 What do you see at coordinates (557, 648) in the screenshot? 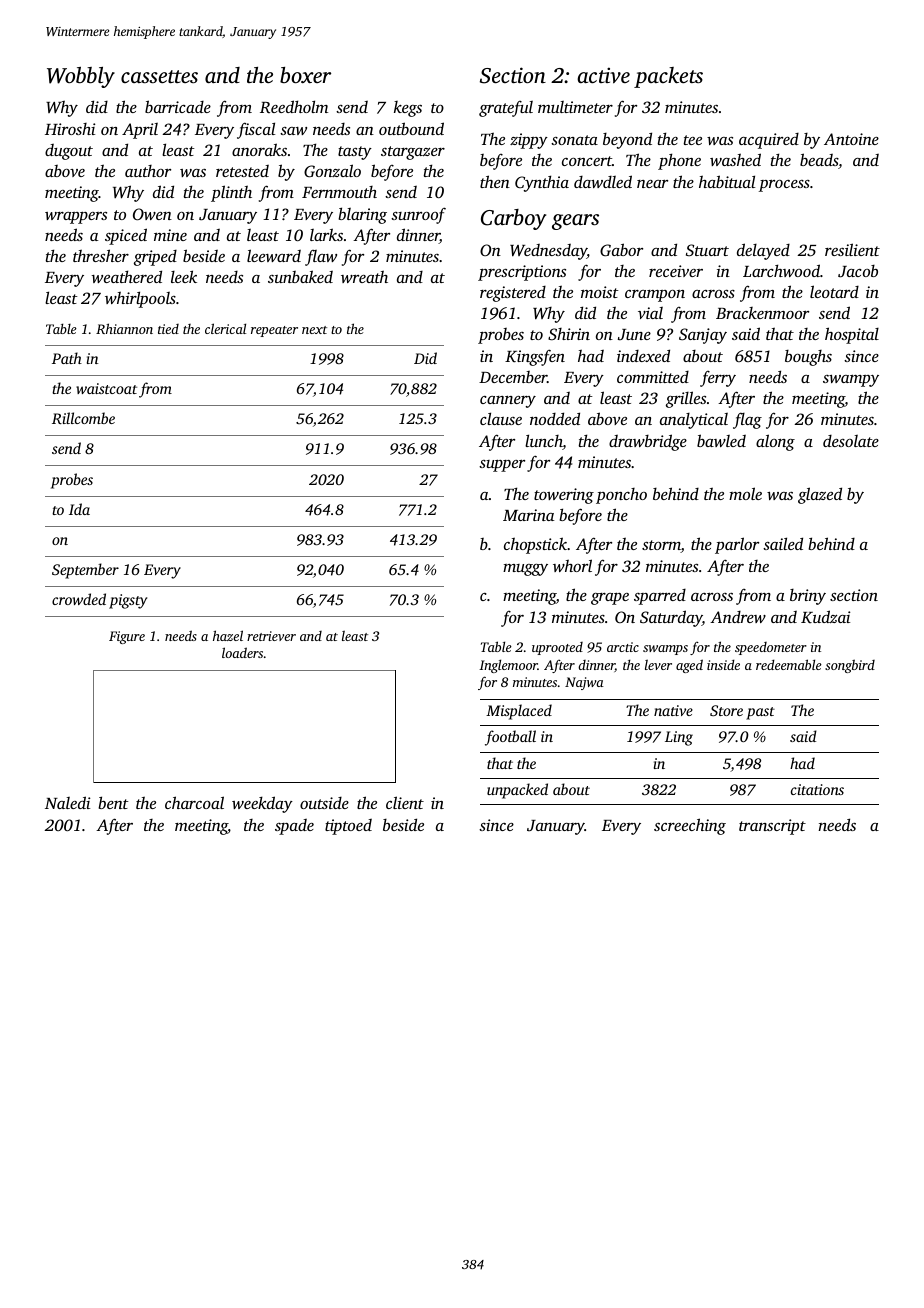
I see `uprooted` at bounding box center [557, 648].
